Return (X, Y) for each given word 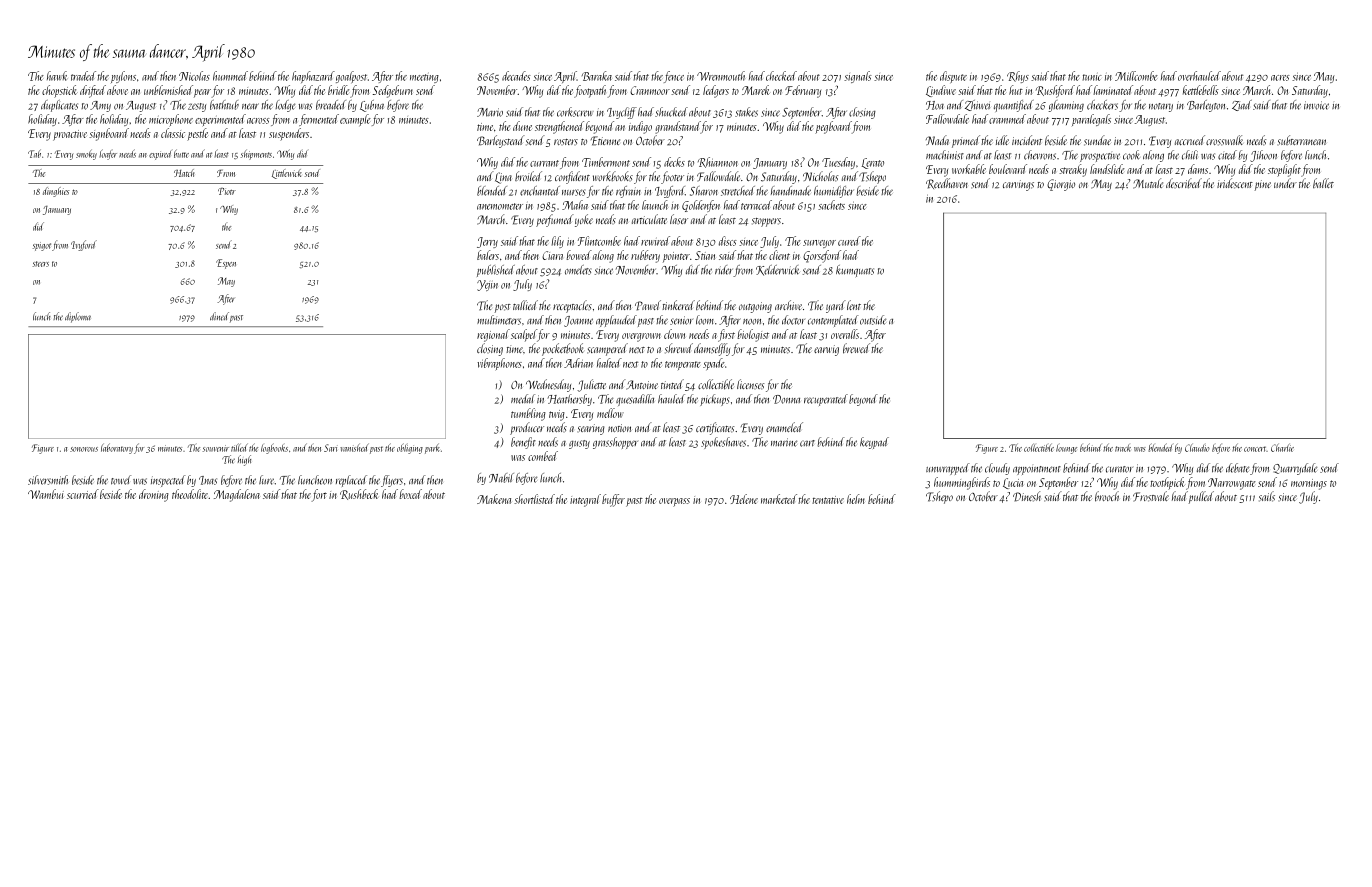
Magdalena (237, 495)
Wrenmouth (721, 76)
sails (1267, 496)
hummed (230, 76)
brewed (856, 348)
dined (219, 316)
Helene (744, 499)
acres (1280, 78)
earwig (826, 350)
